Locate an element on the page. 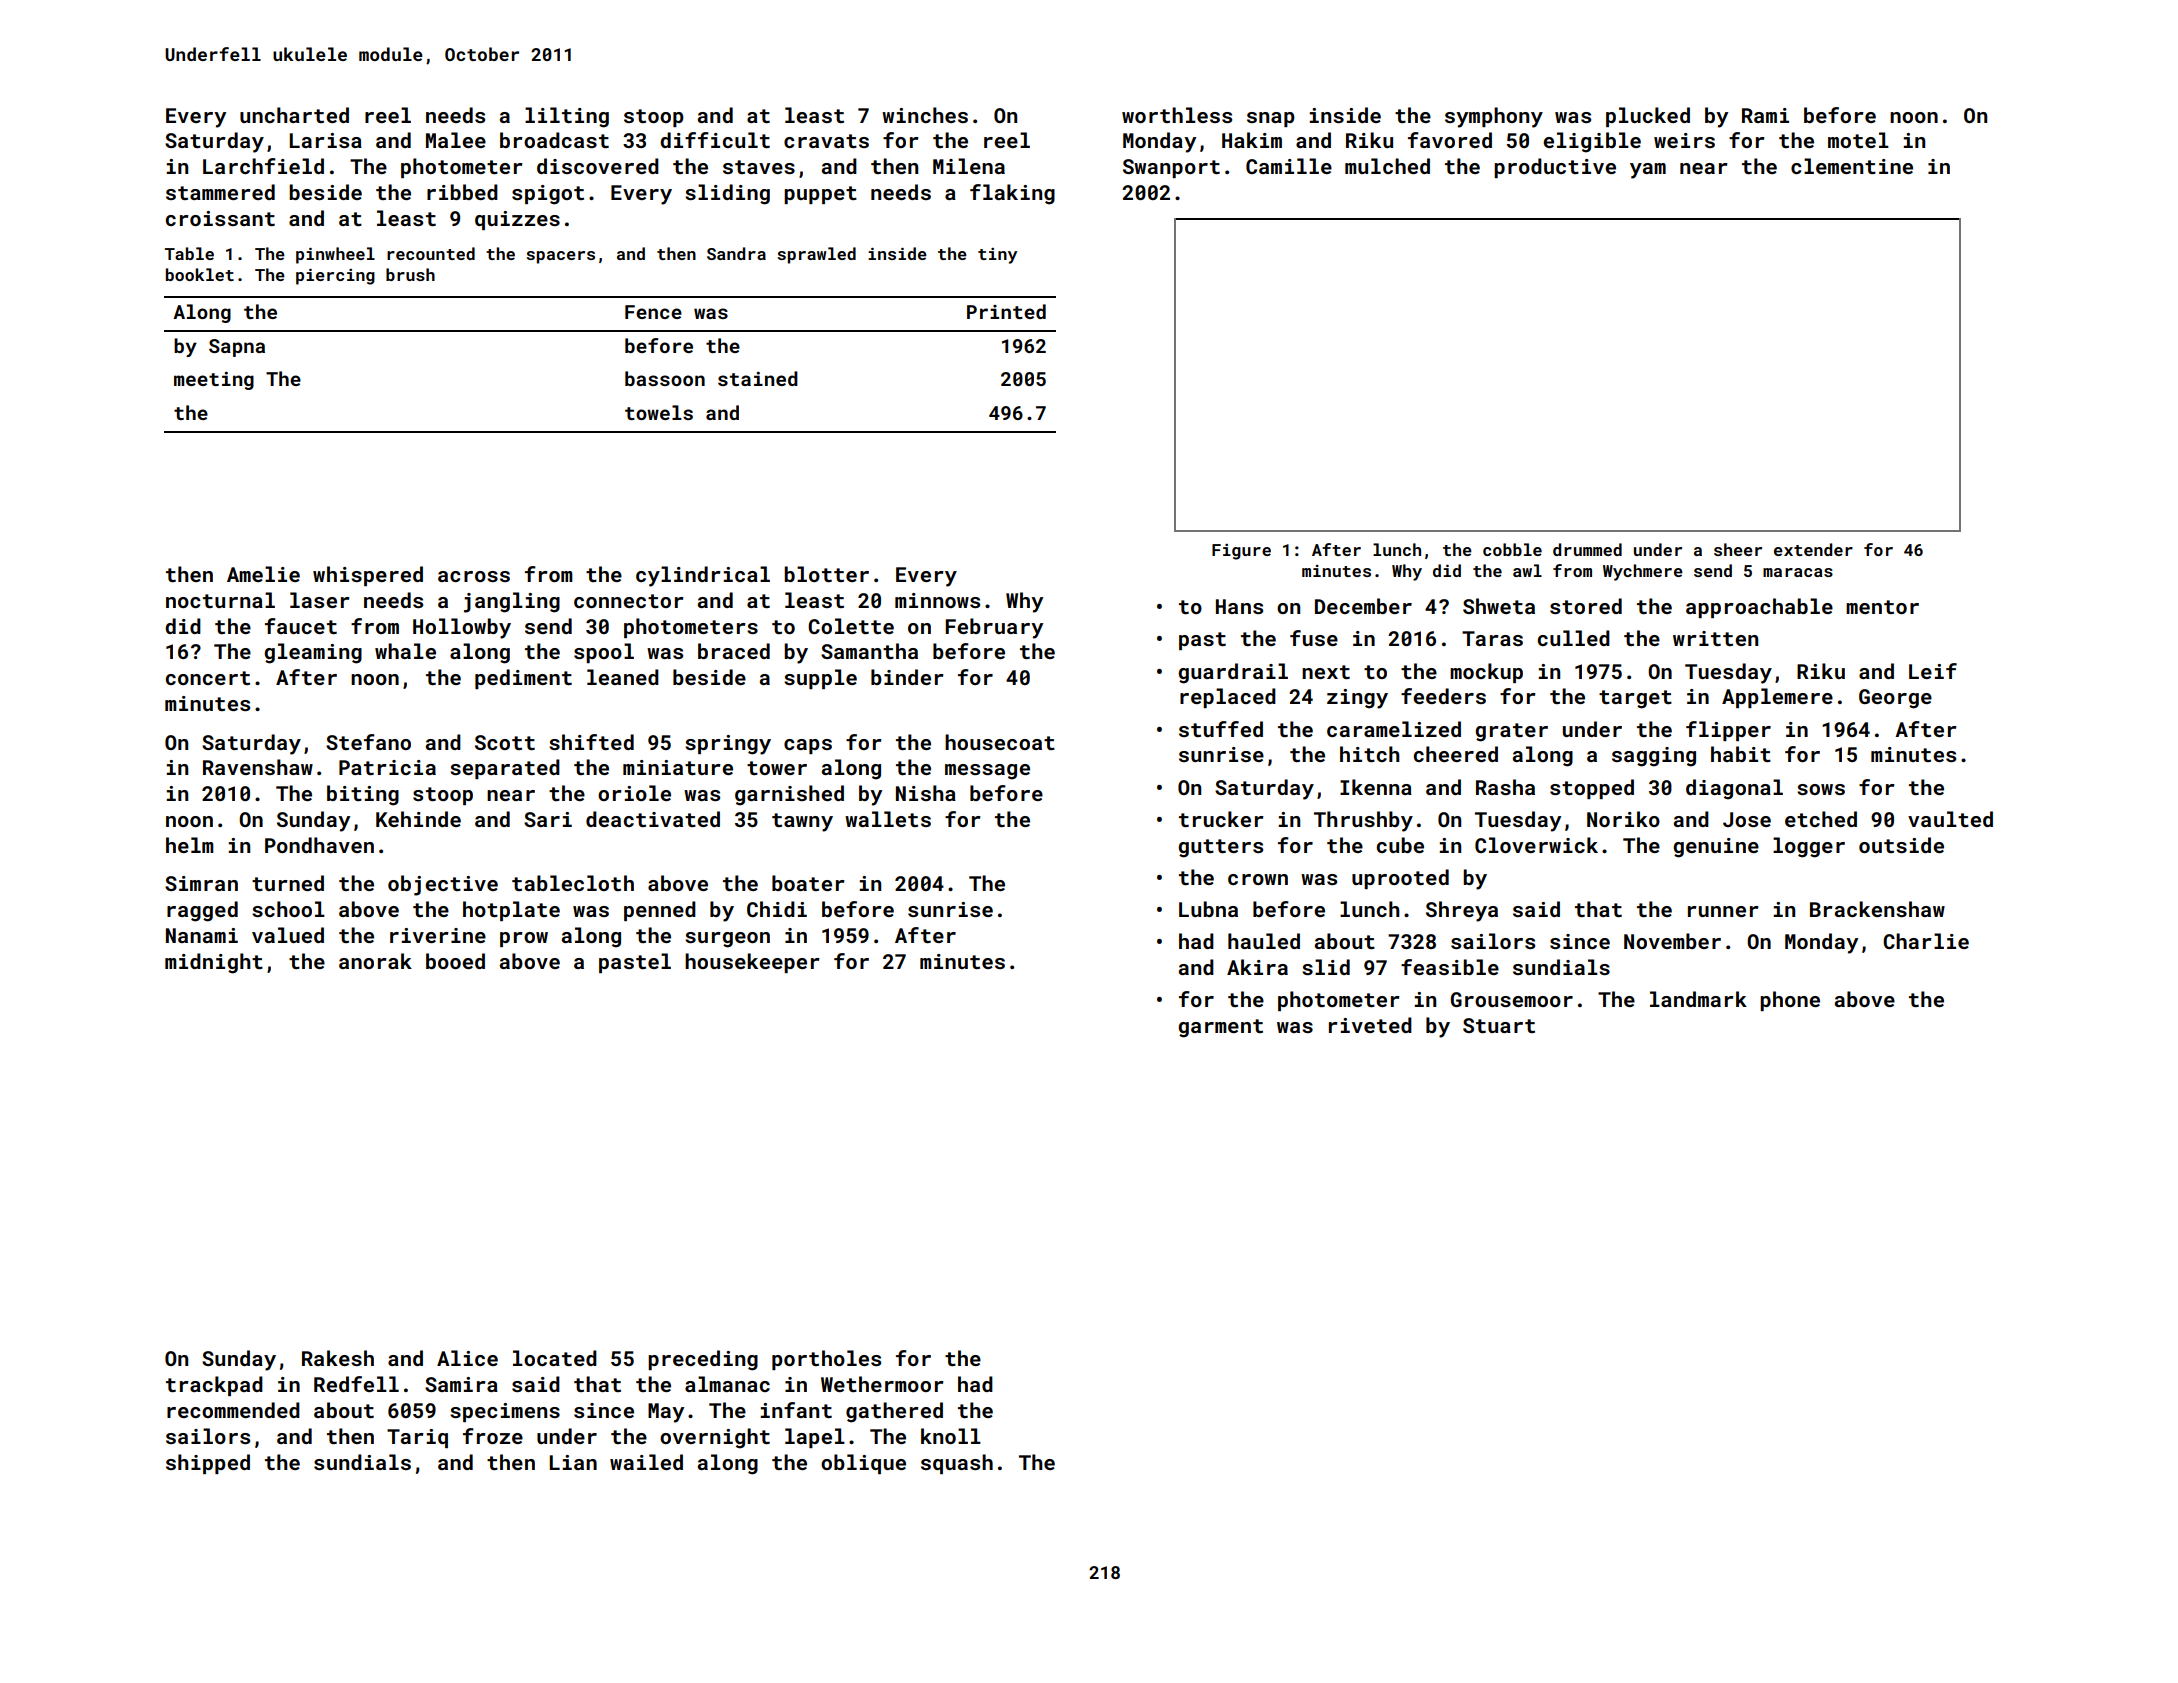 This document has height=1683, width=2178. shipped is located at coordinates (208, 1464).
